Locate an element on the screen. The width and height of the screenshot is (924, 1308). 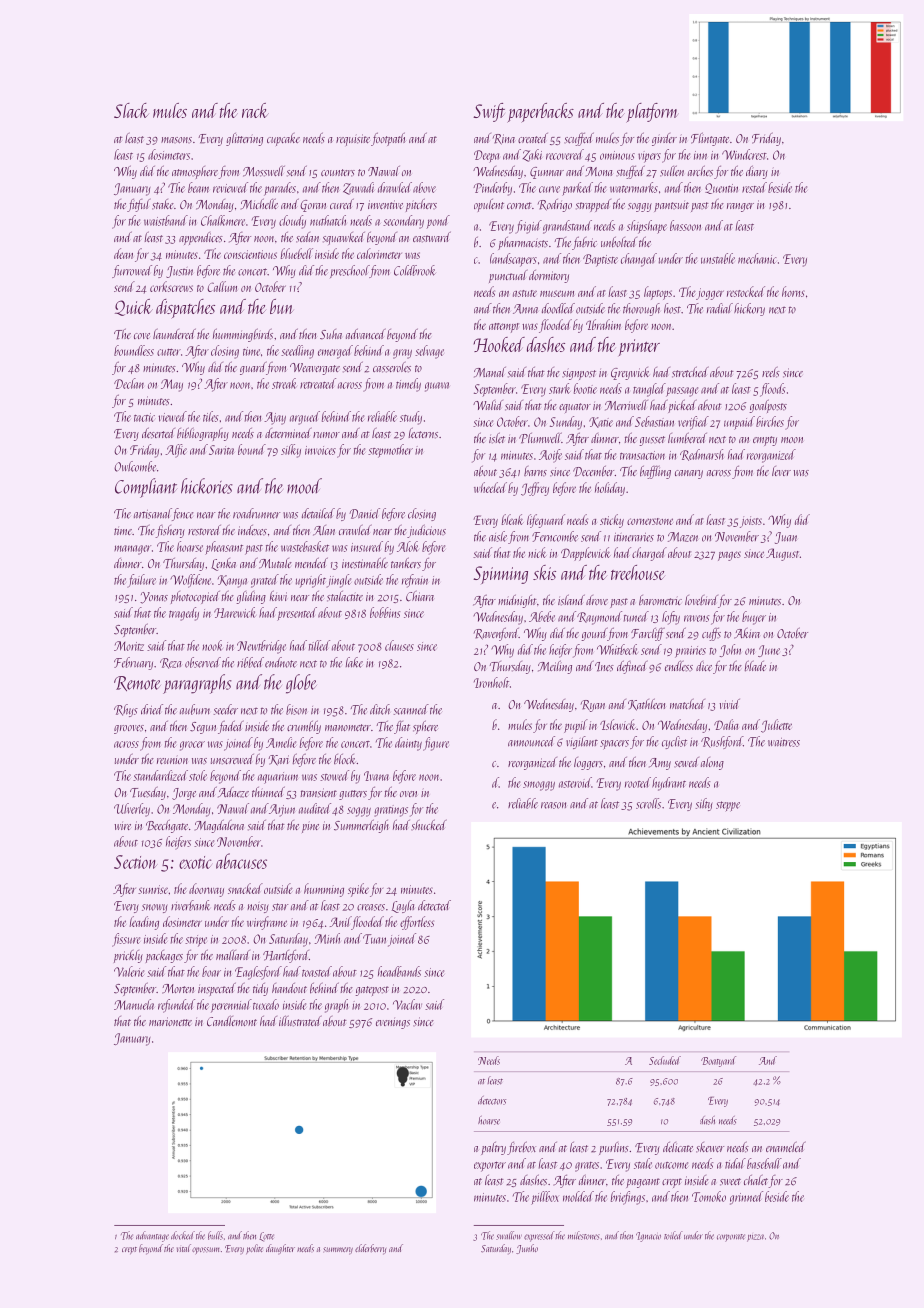
tidy is located at coordinates (260, 989).
